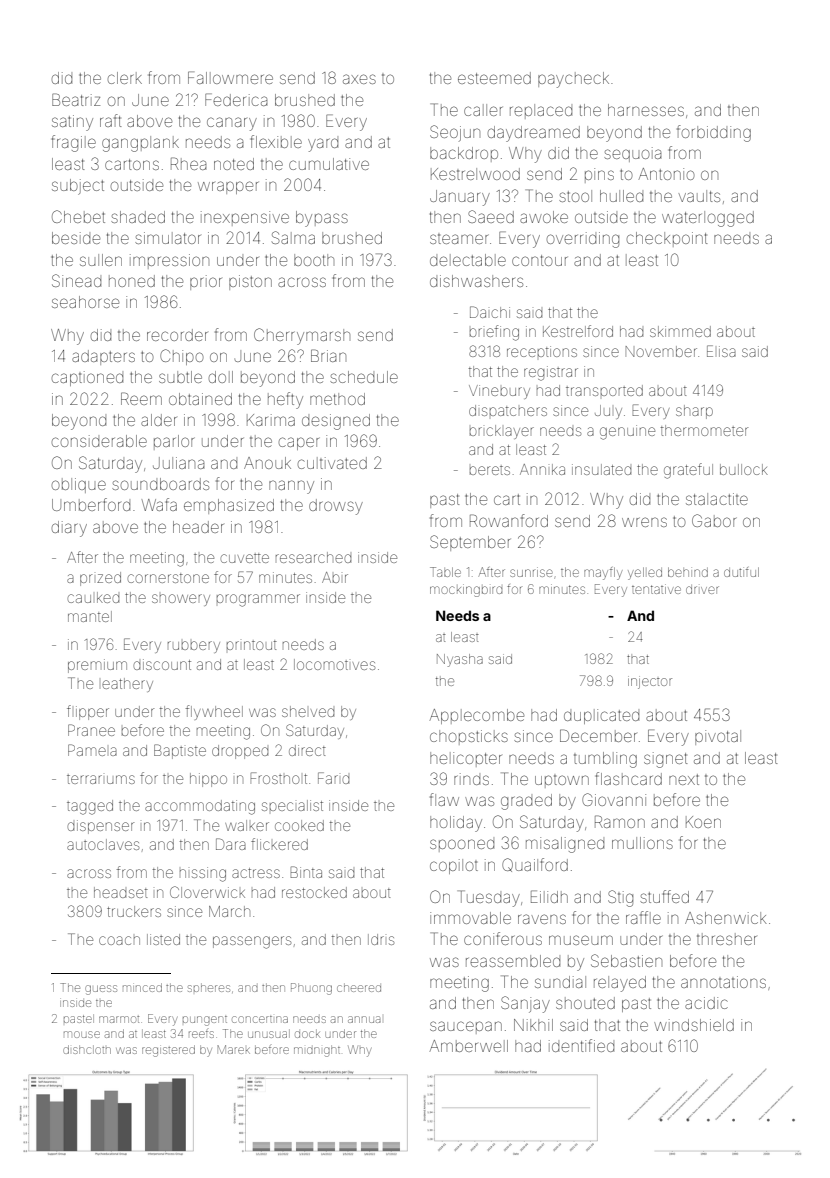 The height and width of the screenshot is (1178, 830). Describe the element at coordinates (708, 219) in the screenshot. I see `waterlogged` at that location.
